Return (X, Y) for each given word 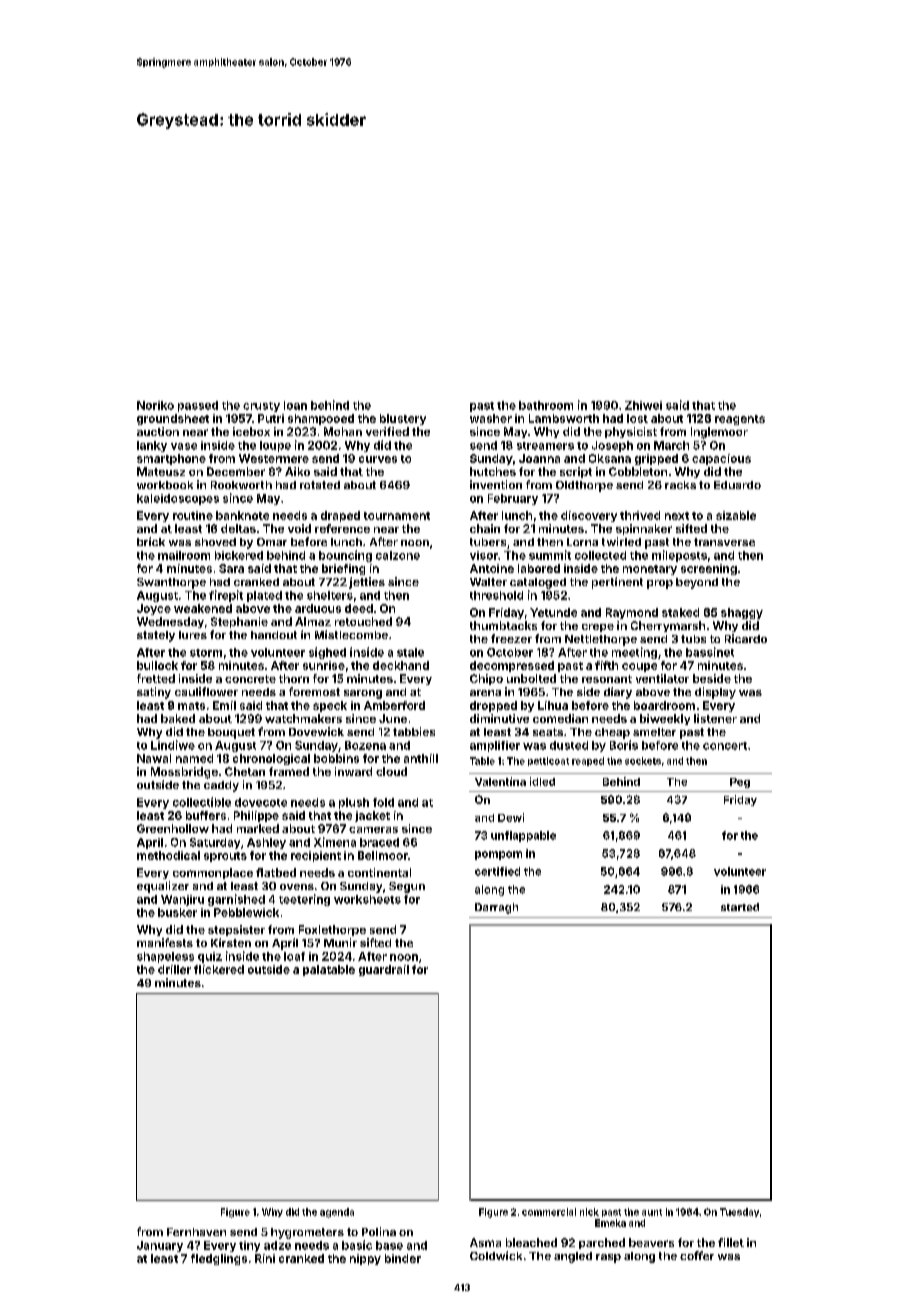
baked (178, 718)
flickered (219, 969)
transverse (724, 542)
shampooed (321, 419)
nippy (365, 1259)
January (160, 1246)
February (513, 499)
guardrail (384, 970)
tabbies (414, 731)
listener (715, 718)
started (740, 907)
